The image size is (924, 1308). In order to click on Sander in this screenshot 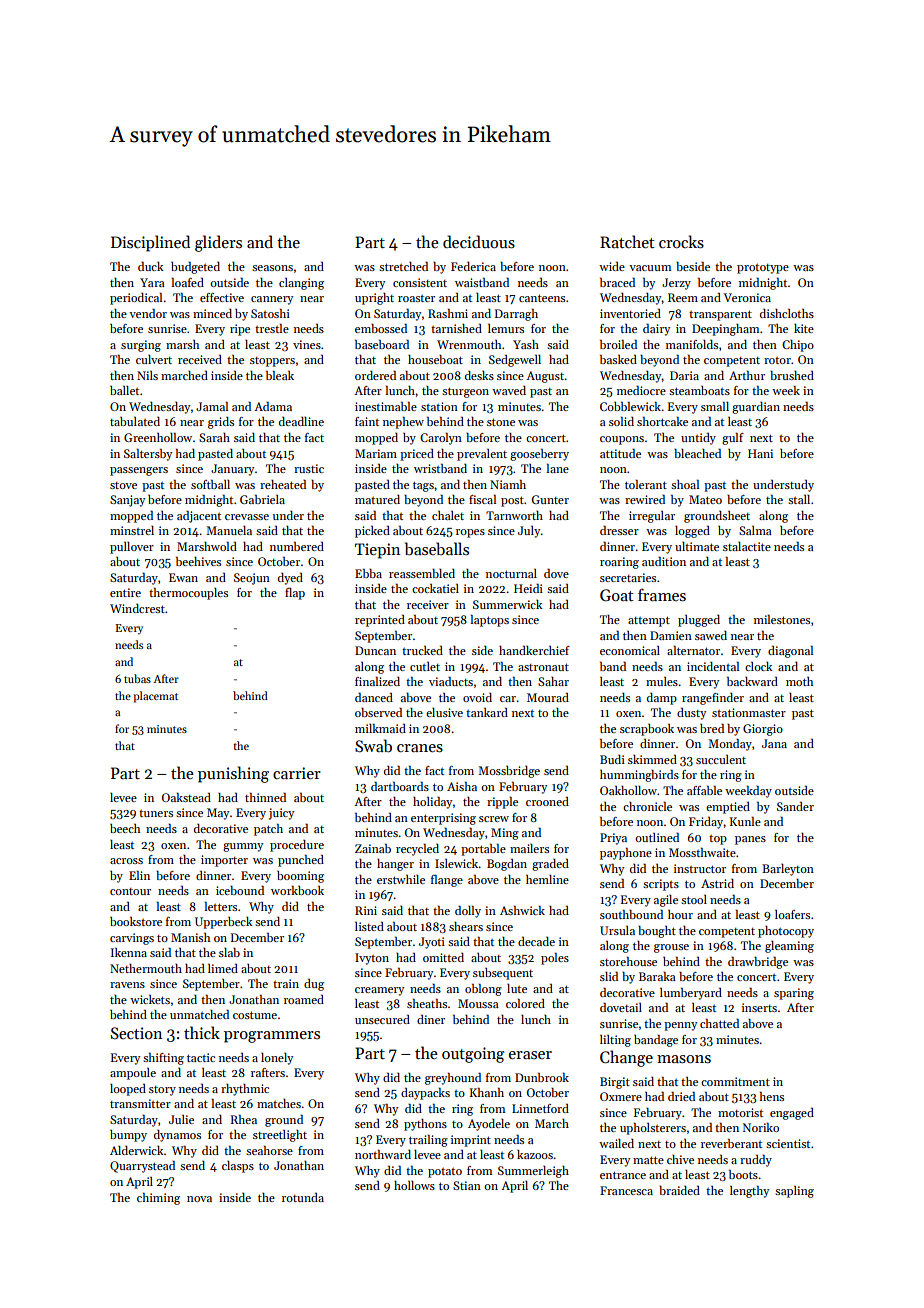, I will do `click(795, 806)`.
